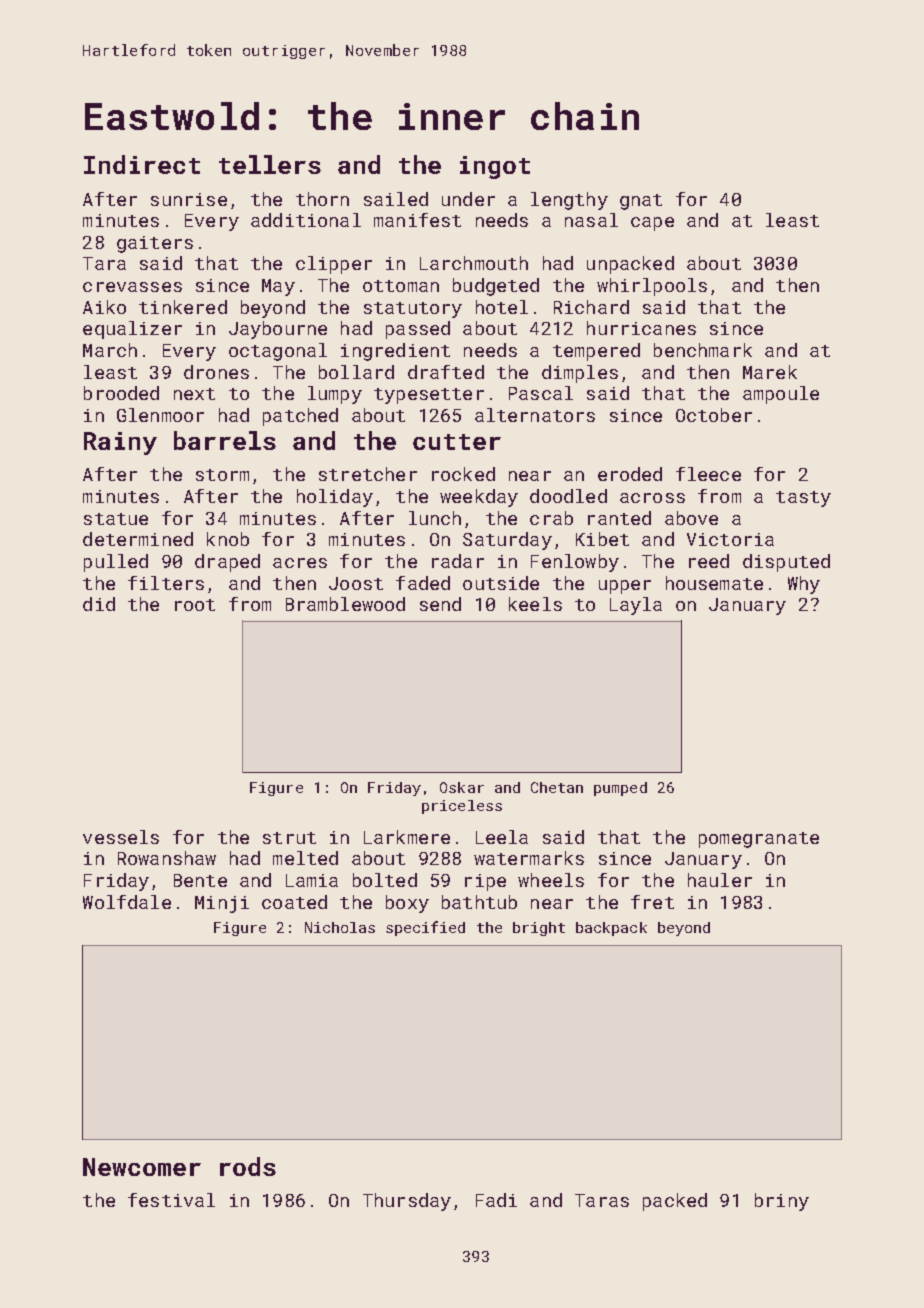  I want to click on Larchmouth, so click(474, 263).
